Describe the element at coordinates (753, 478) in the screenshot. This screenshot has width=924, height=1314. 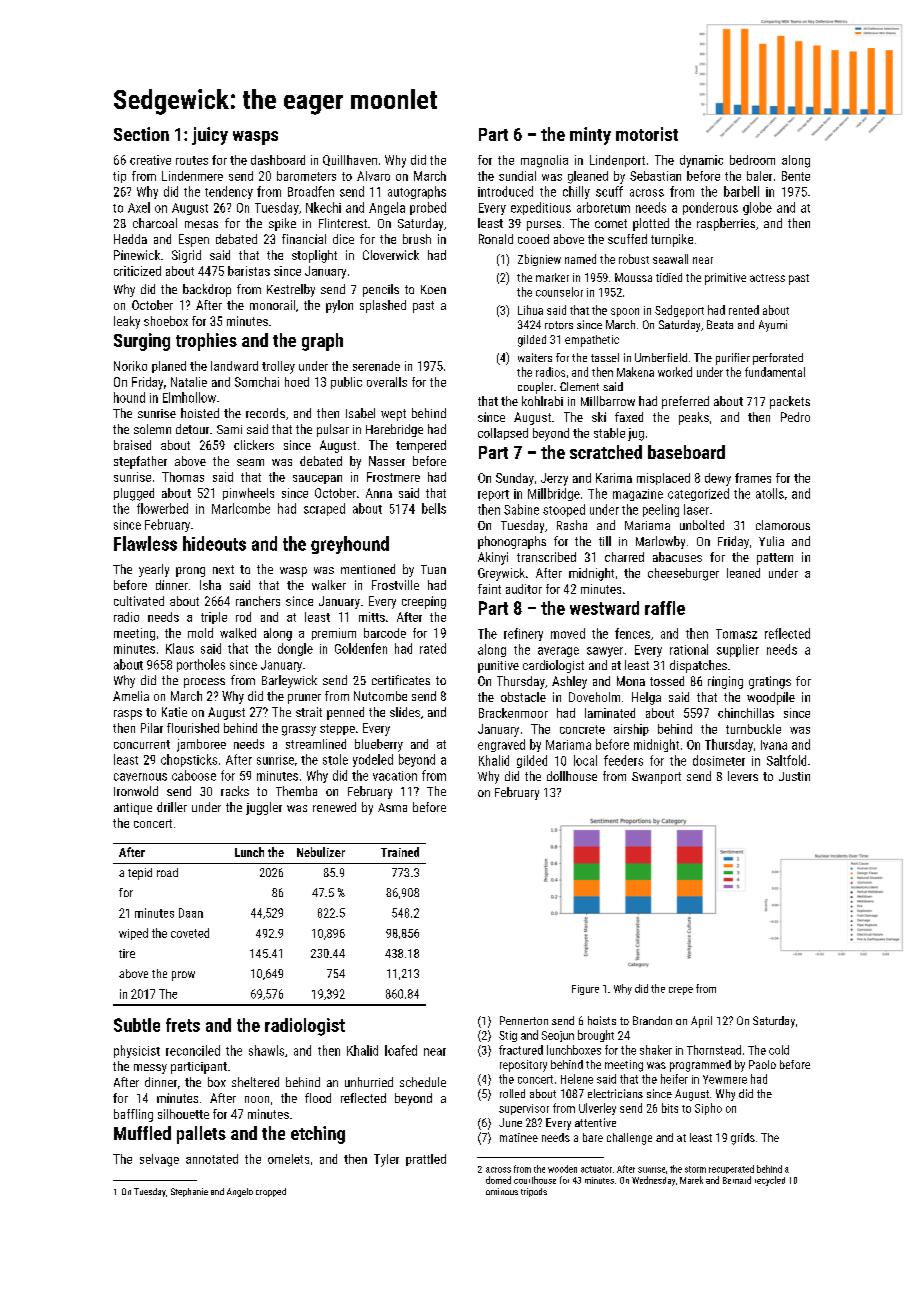
I see `frames` at that location.
